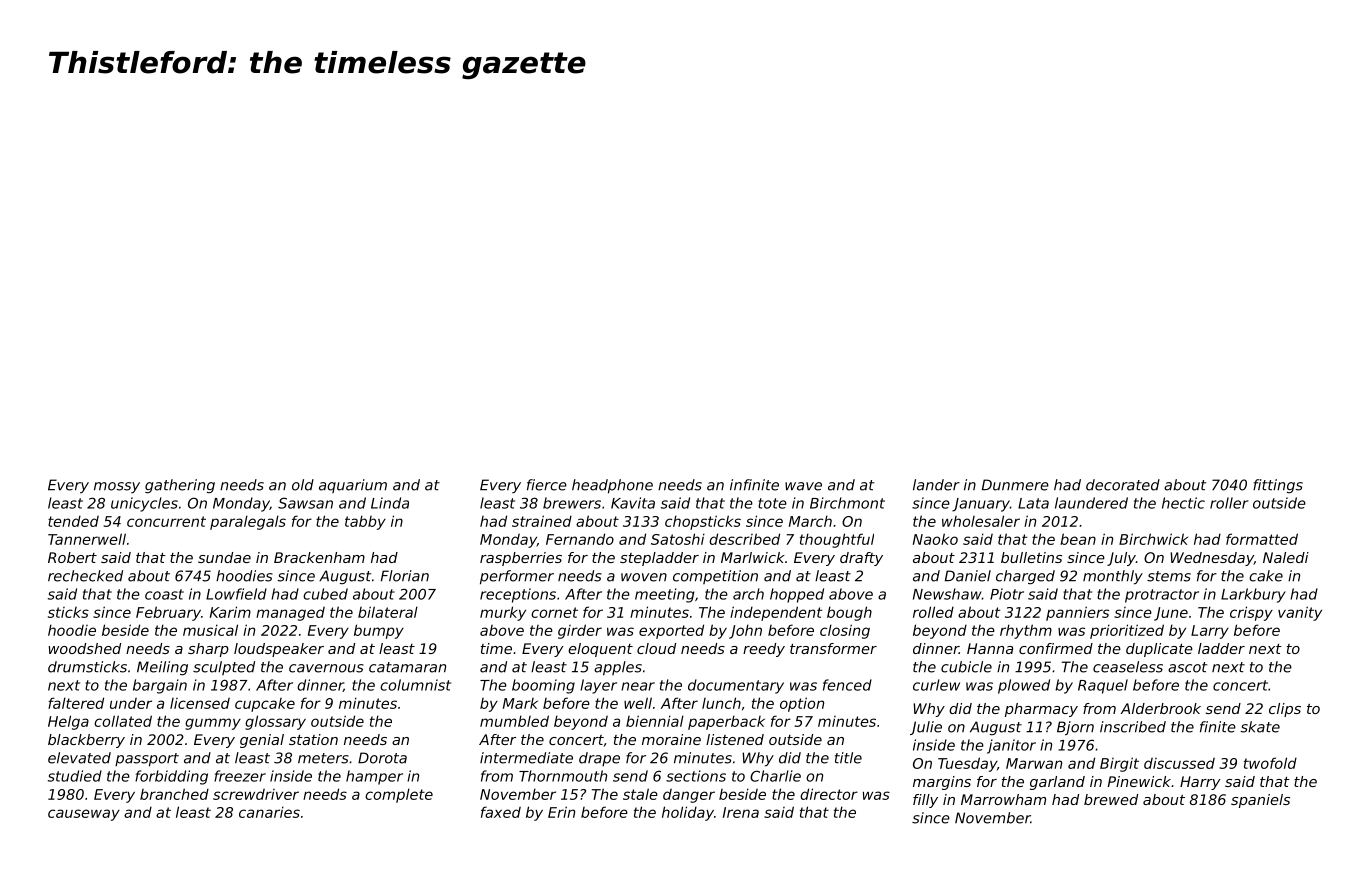 This page has width=1372, height=887. I want to click on blackberry, so click(86, 741).
